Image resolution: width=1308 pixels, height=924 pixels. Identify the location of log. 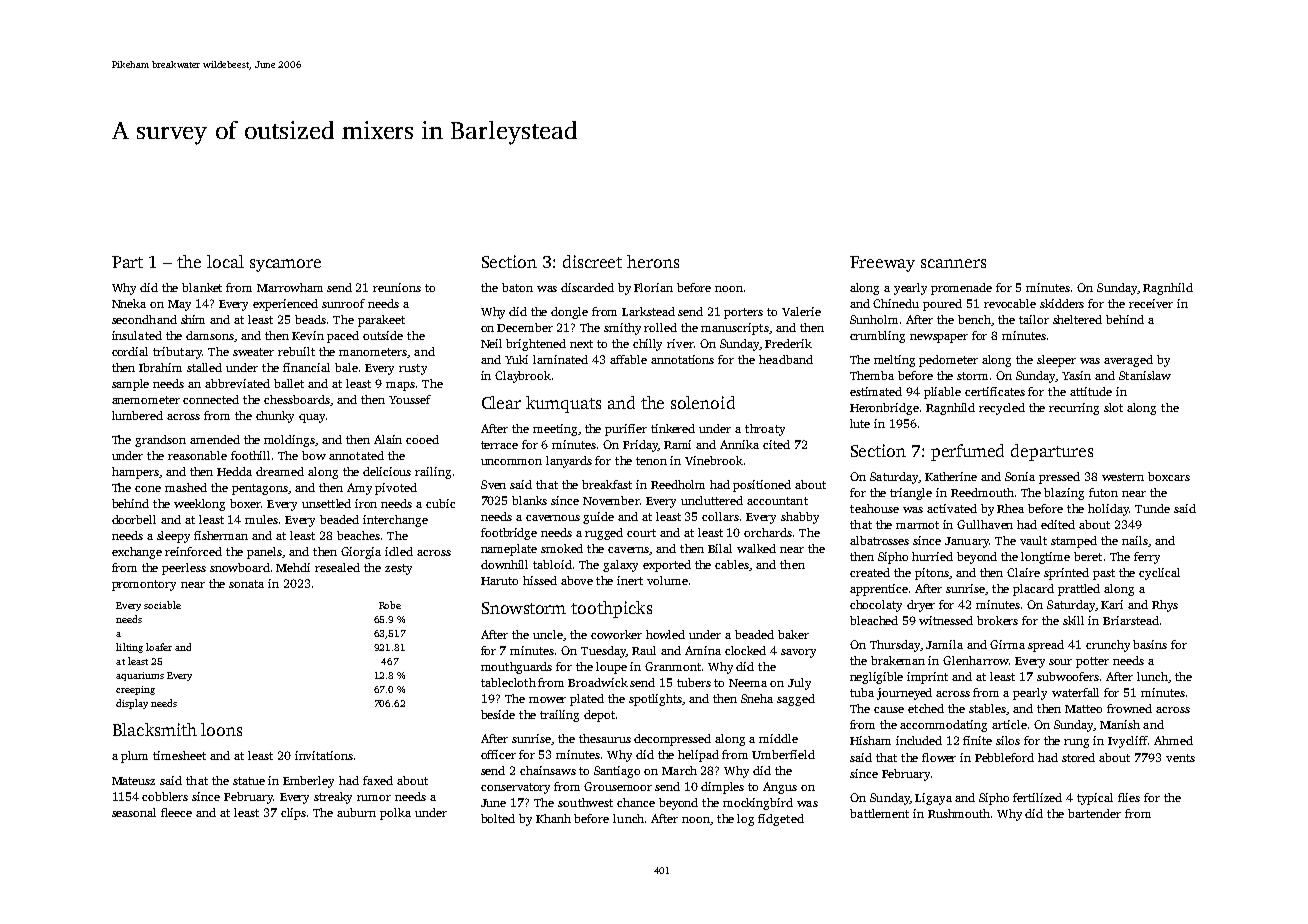
(745, 820).
